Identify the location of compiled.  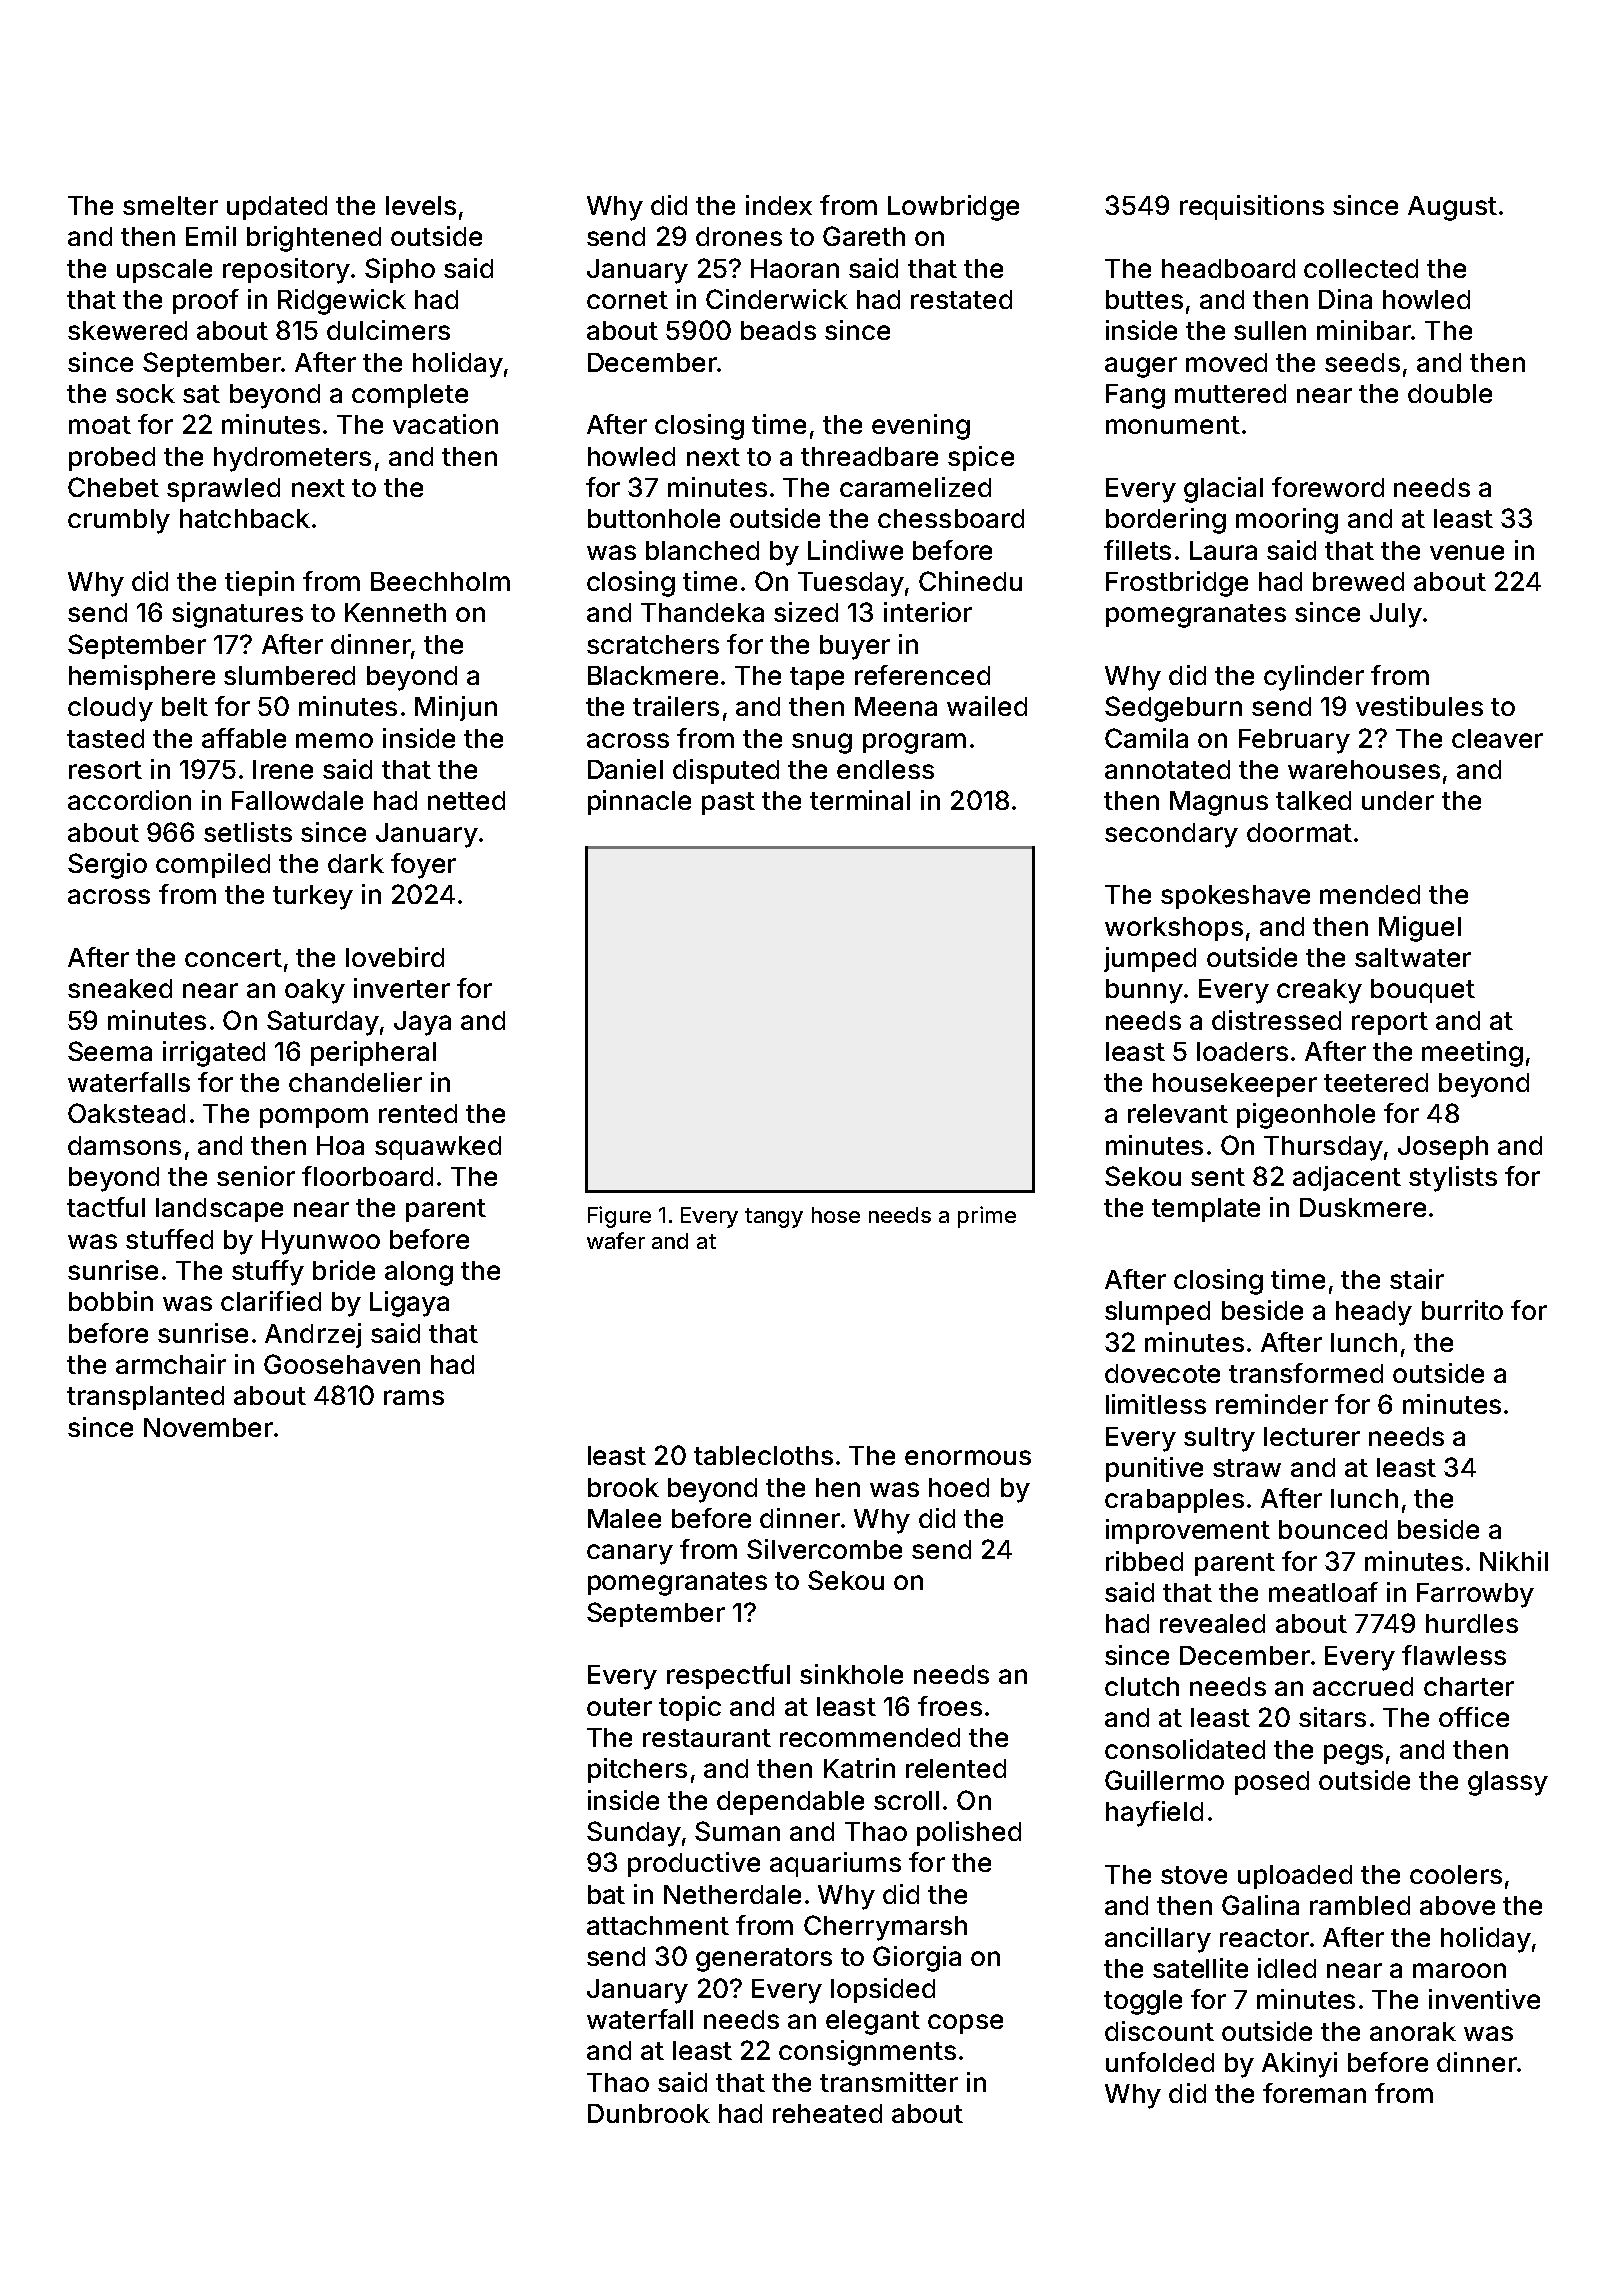
(213, 865).
